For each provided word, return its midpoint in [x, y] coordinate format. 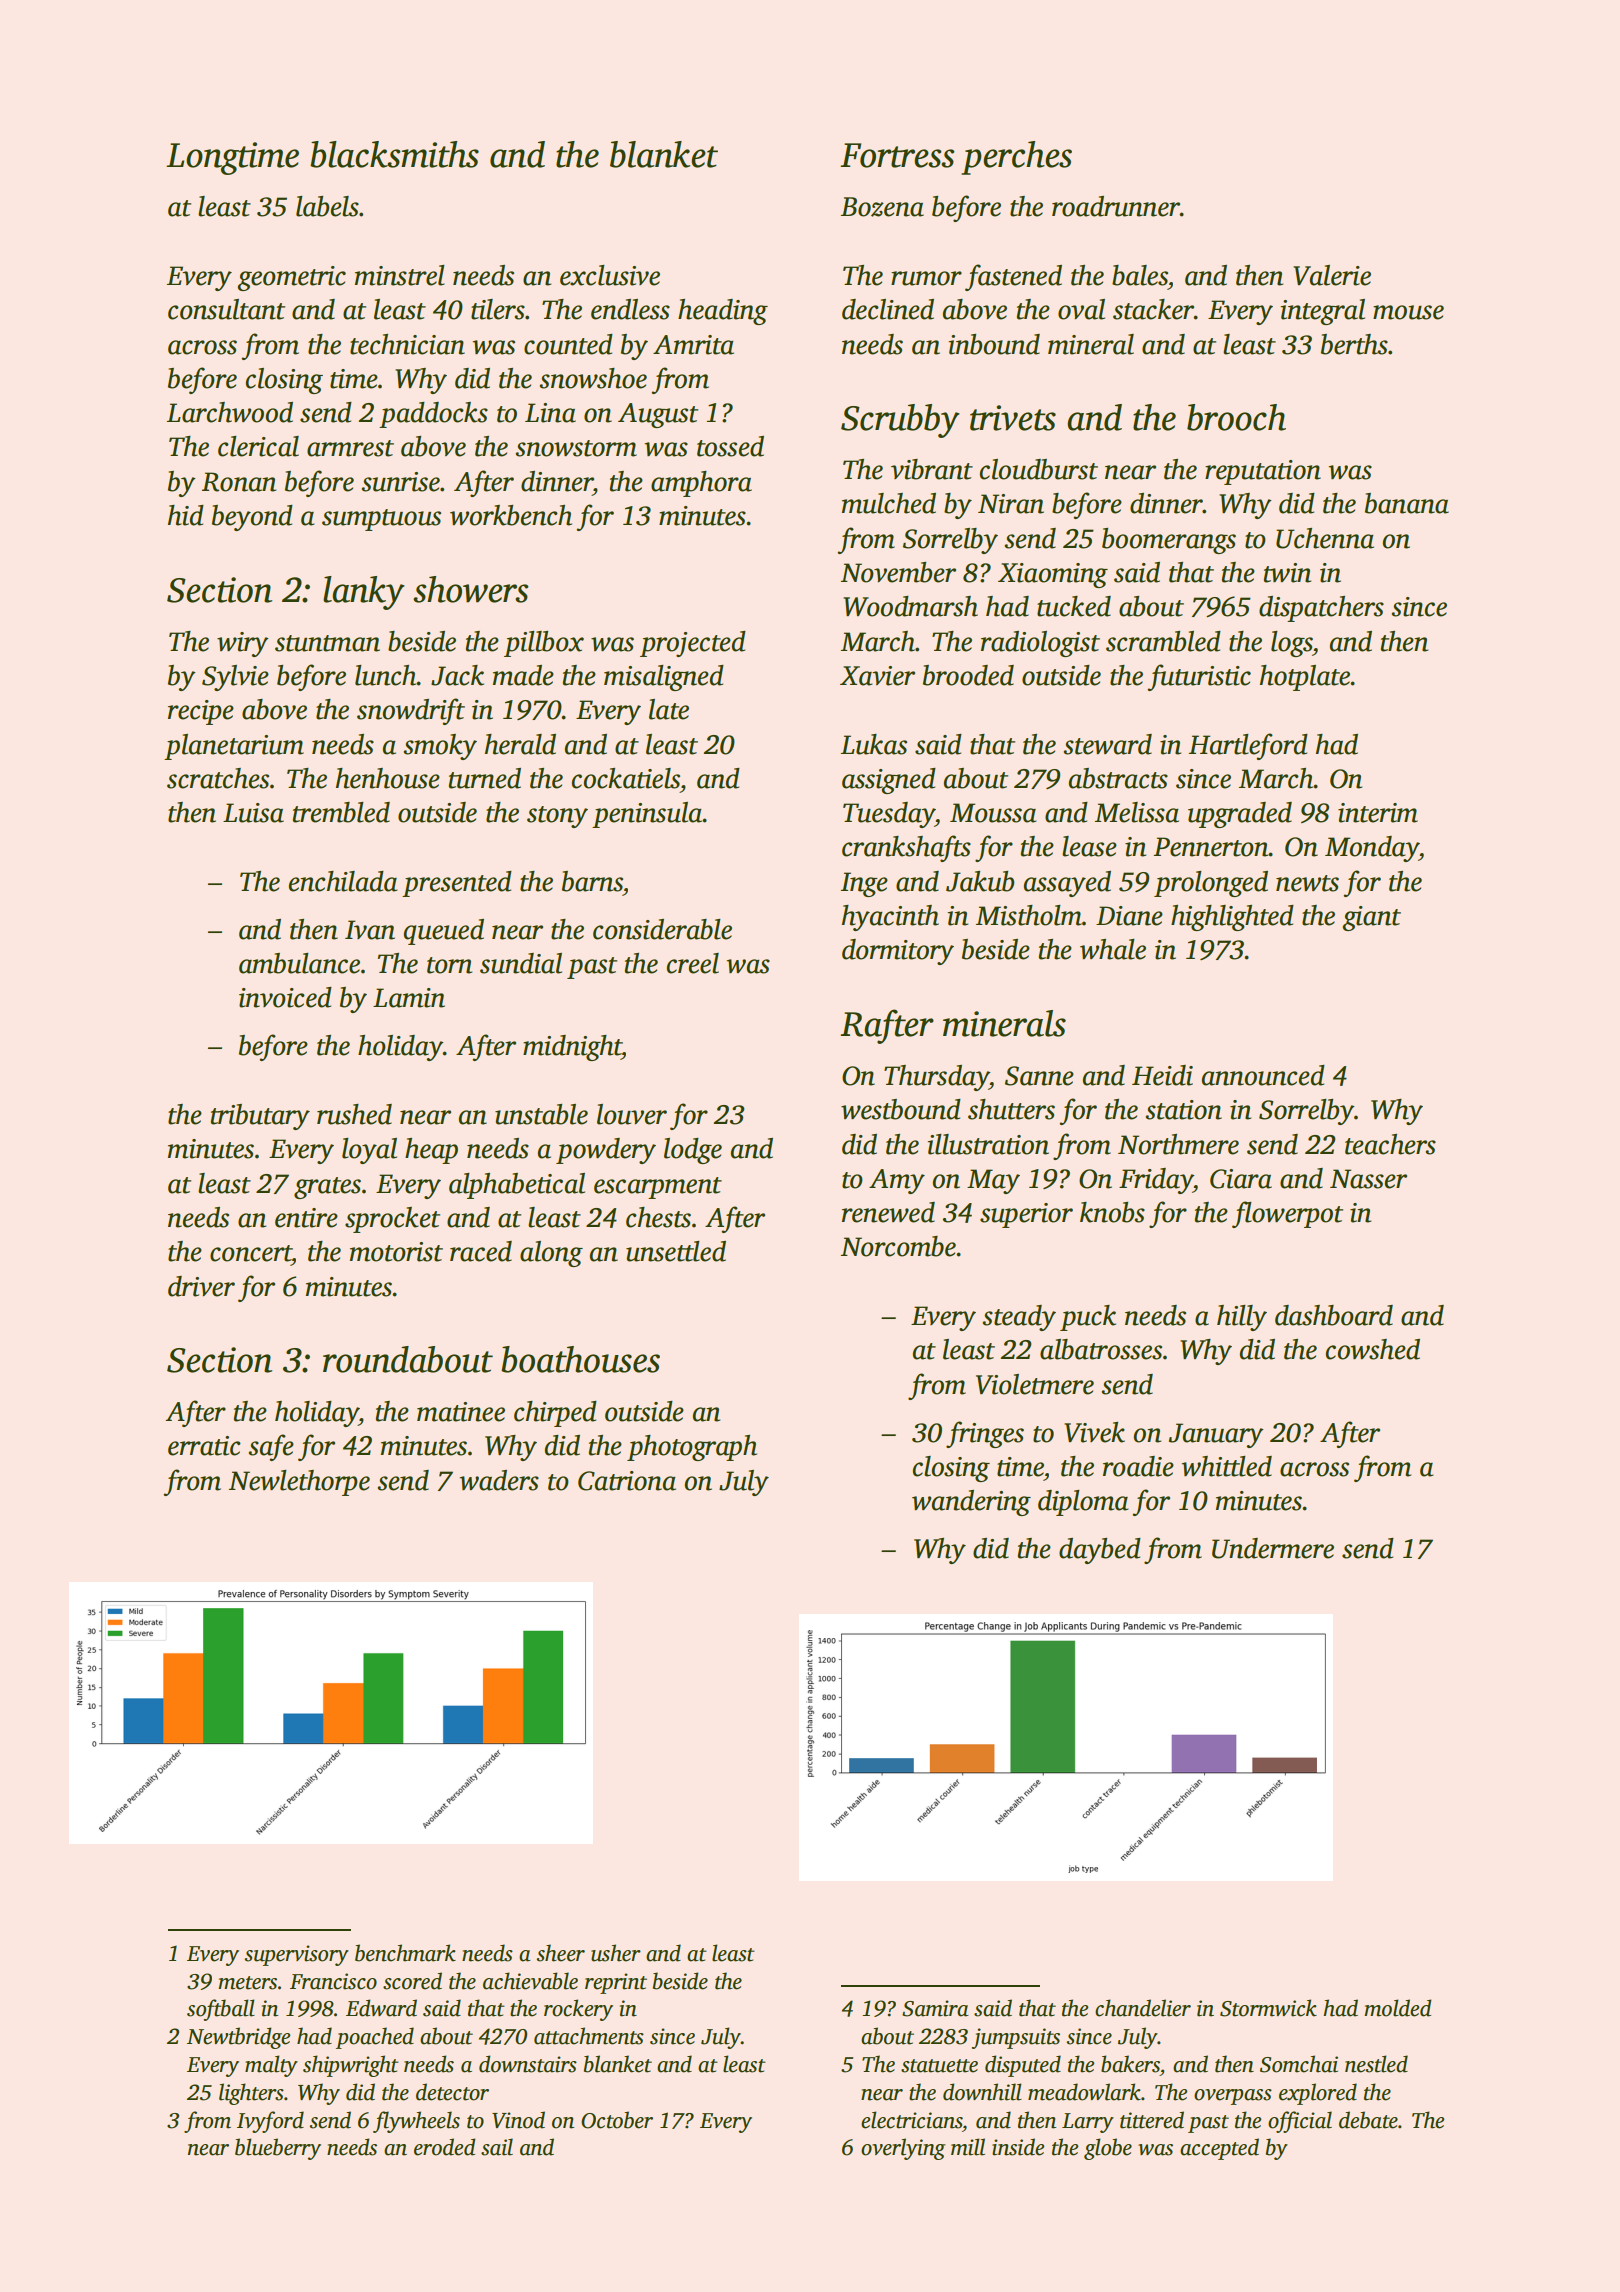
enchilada [343, 881]
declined [888, 309]
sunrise [400, 482]
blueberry [278, 2149]
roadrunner [1116, 206]
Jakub [980, 881]
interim [1378, 813]
